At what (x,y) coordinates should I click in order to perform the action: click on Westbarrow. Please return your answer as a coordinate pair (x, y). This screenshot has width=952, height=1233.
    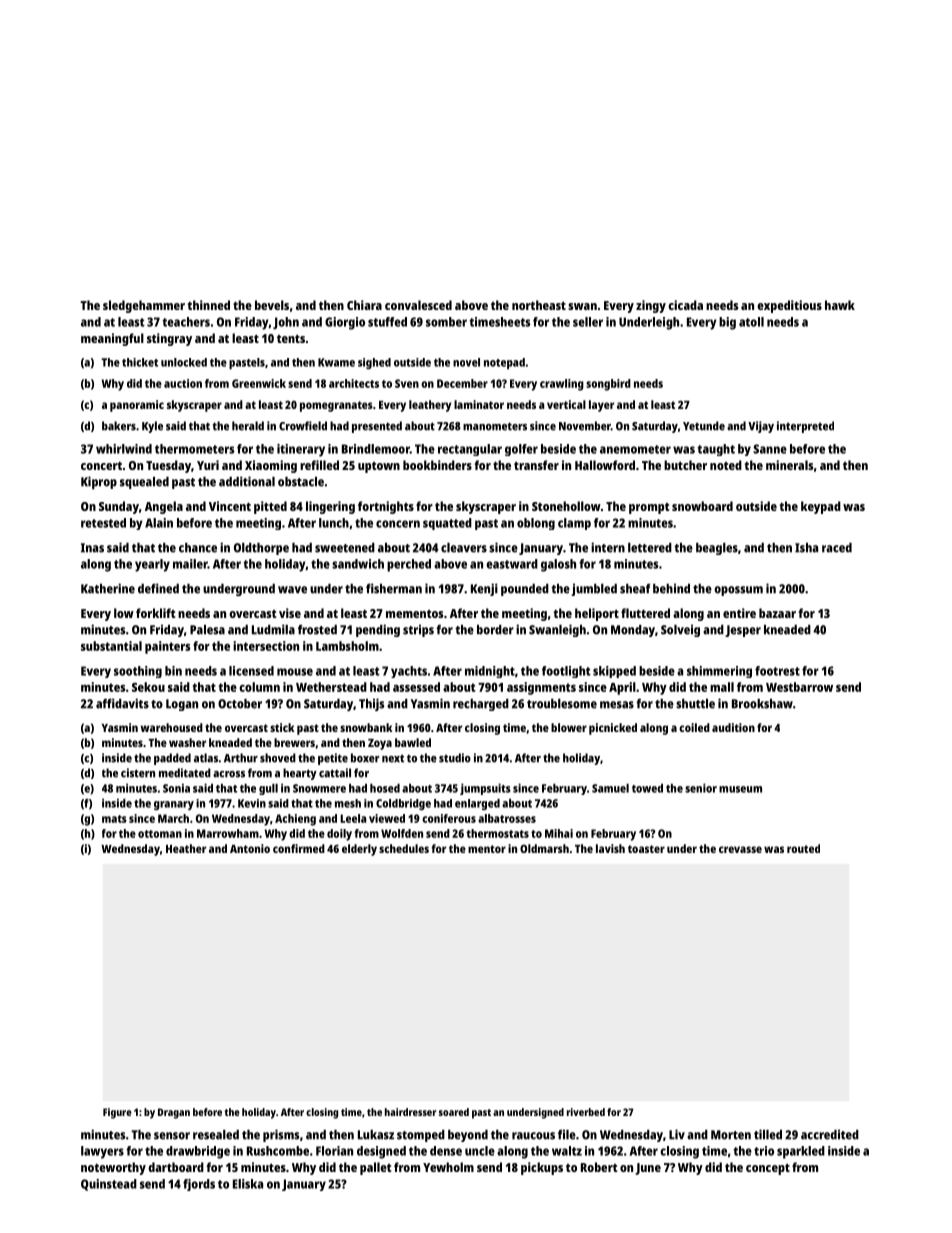
    Looking at the image, I should click on (799, 687).
